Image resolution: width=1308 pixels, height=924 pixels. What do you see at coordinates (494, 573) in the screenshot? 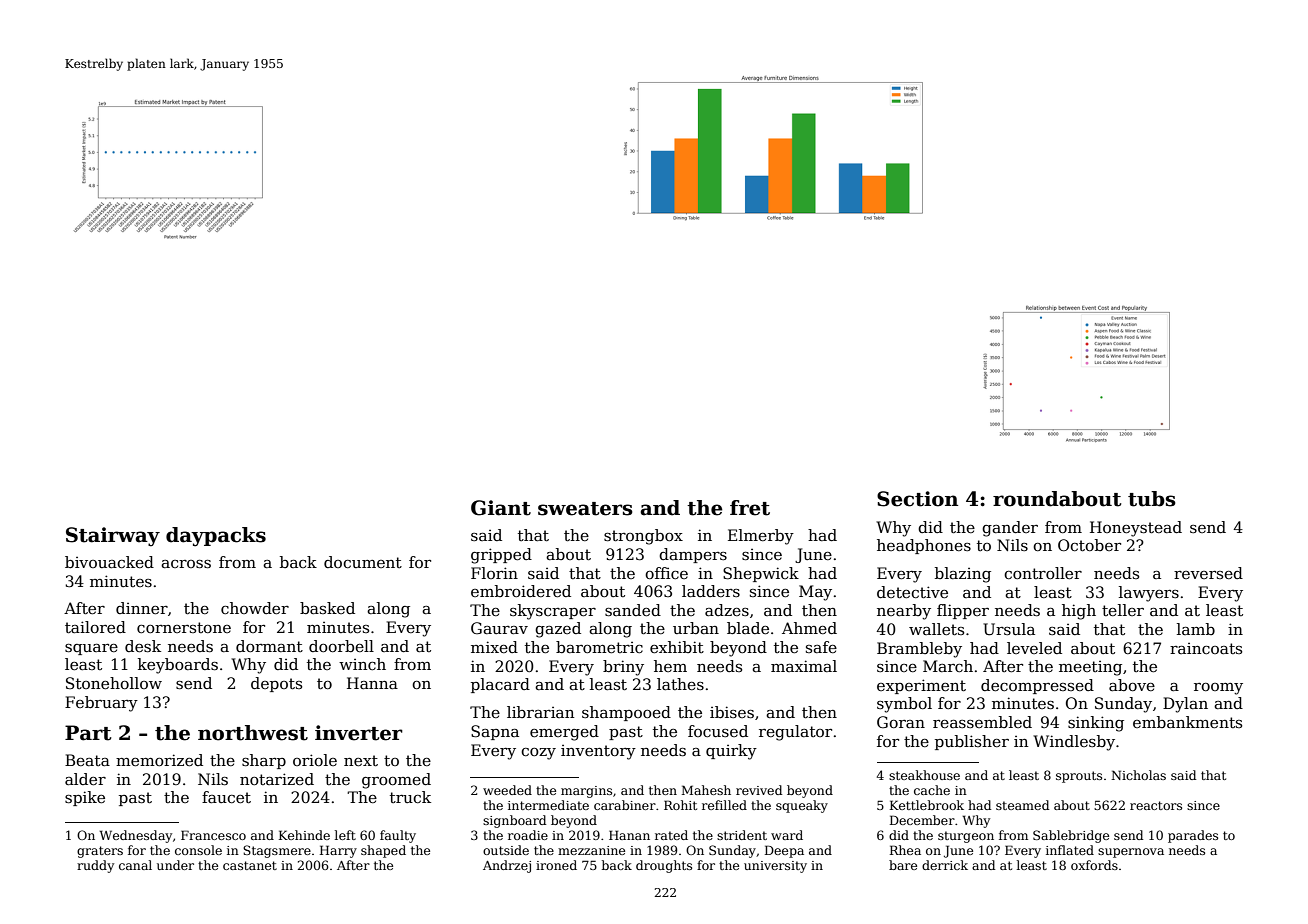
I see `Florin` at bounding box center [494, 573].
